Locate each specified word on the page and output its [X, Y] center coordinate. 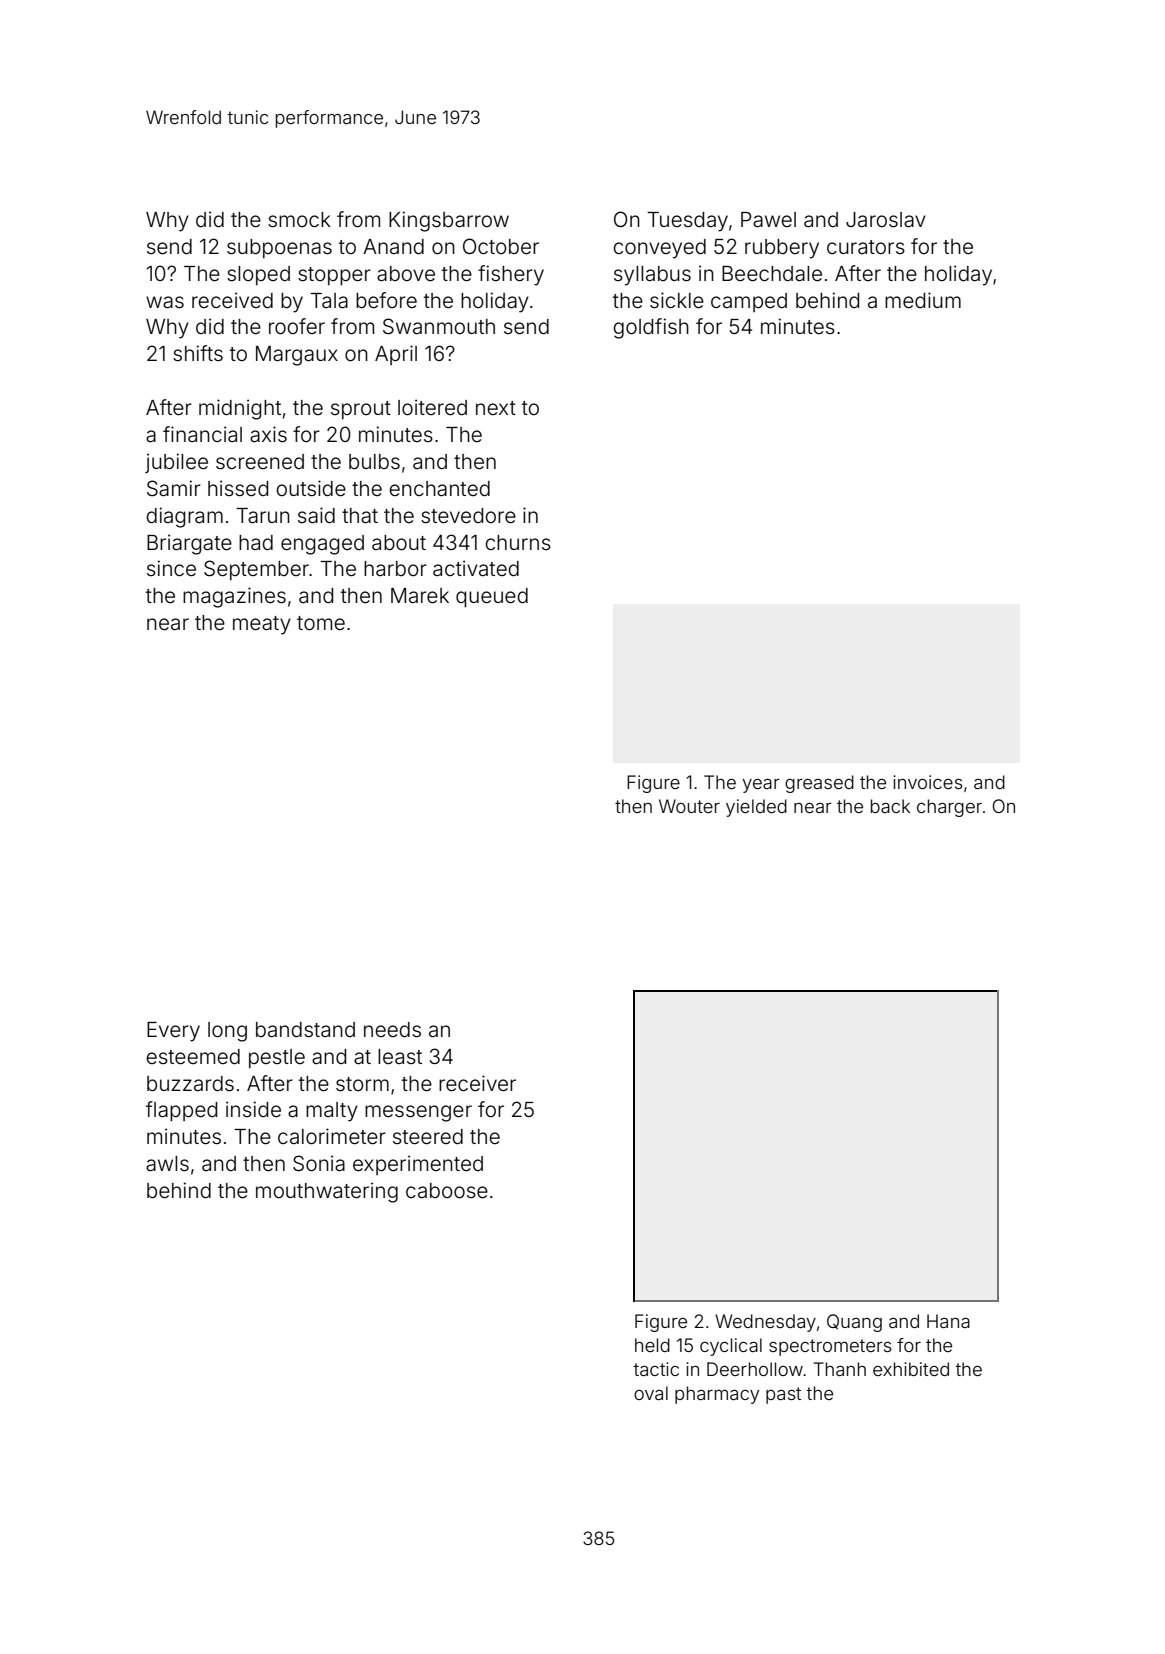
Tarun [263, 515]
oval [651, 1393]
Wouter [689, 806]
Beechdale [772, 274]
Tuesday [687, 222]
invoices [928, 782]
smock [299, 219]
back [890, 806]
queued [492, 598]
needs [392, 1029]
